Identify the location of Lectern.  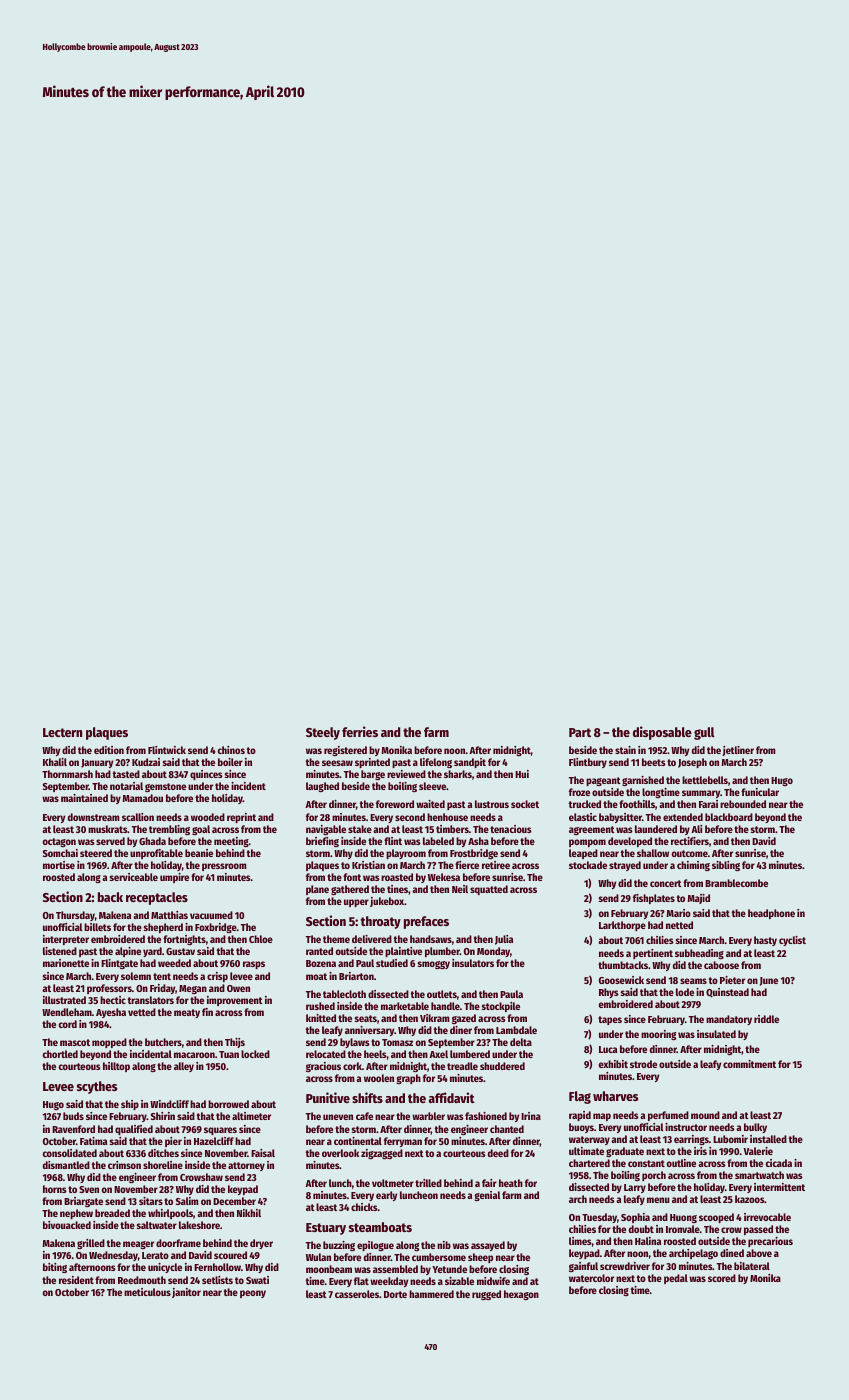
(62, 732).
